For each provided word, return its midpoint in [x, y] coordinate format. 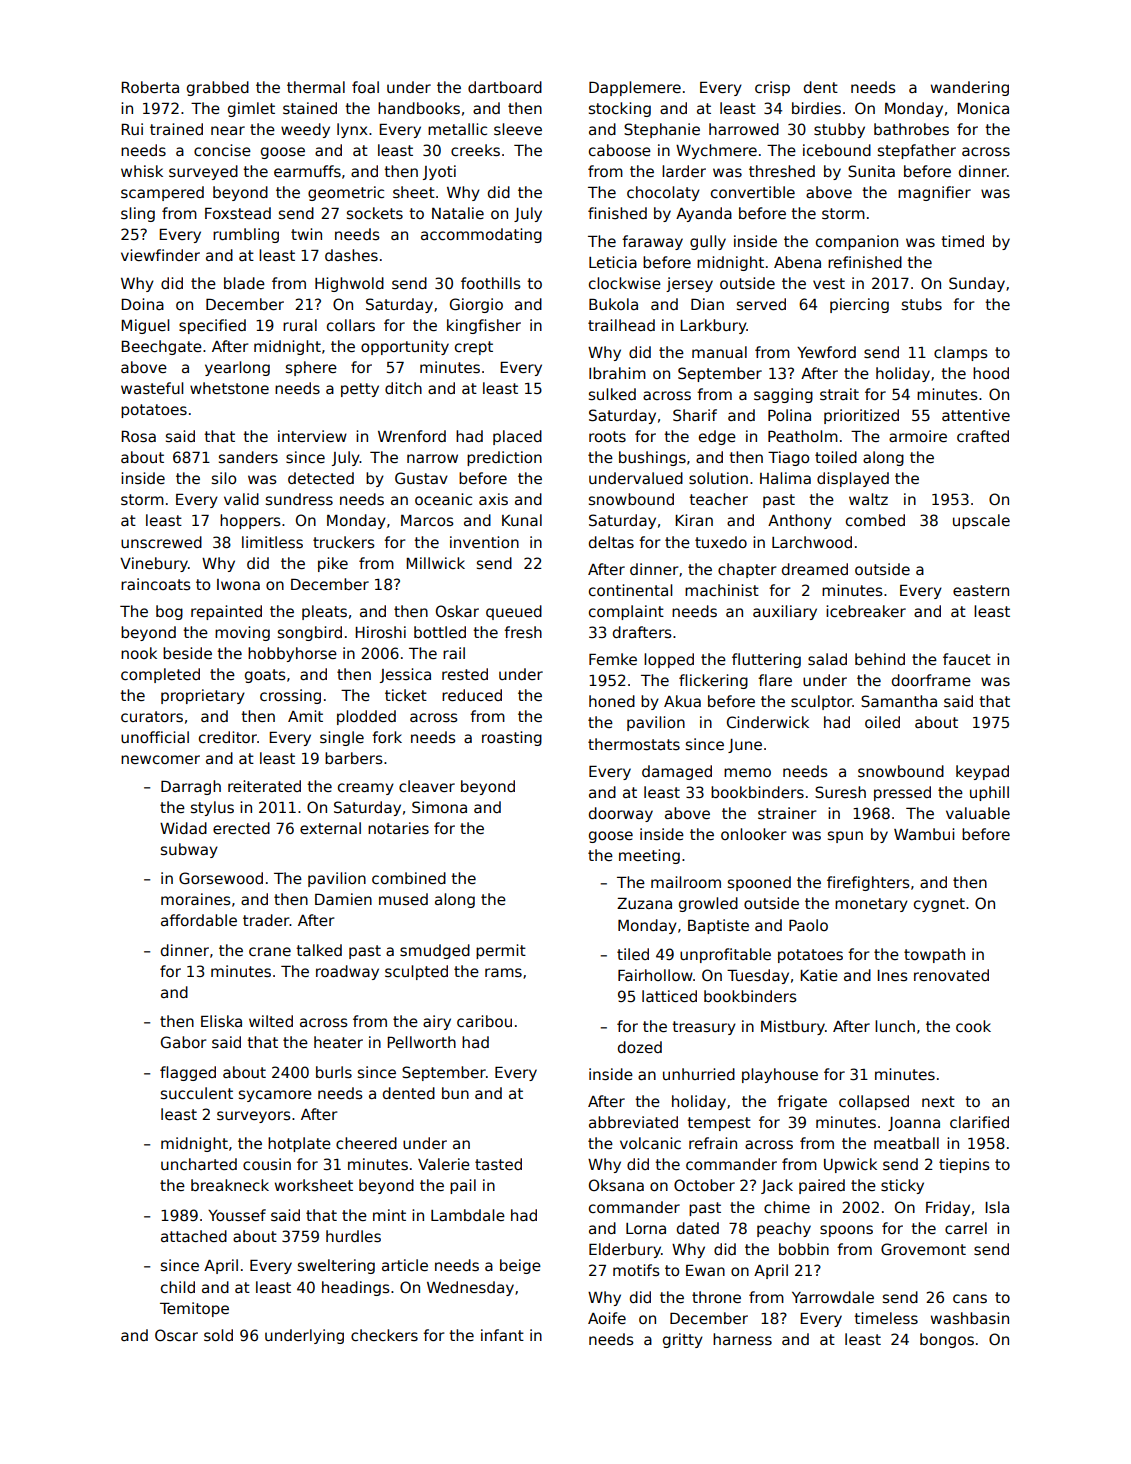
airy [437, 1022]
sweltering [336, 1266]
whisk [142, 171]
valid [241, 499]
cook [973, 1026]
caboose [620, 150]
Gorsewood [221, 878]
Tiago [788, 458]
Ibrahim [617, 373]
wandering [970, 88]
